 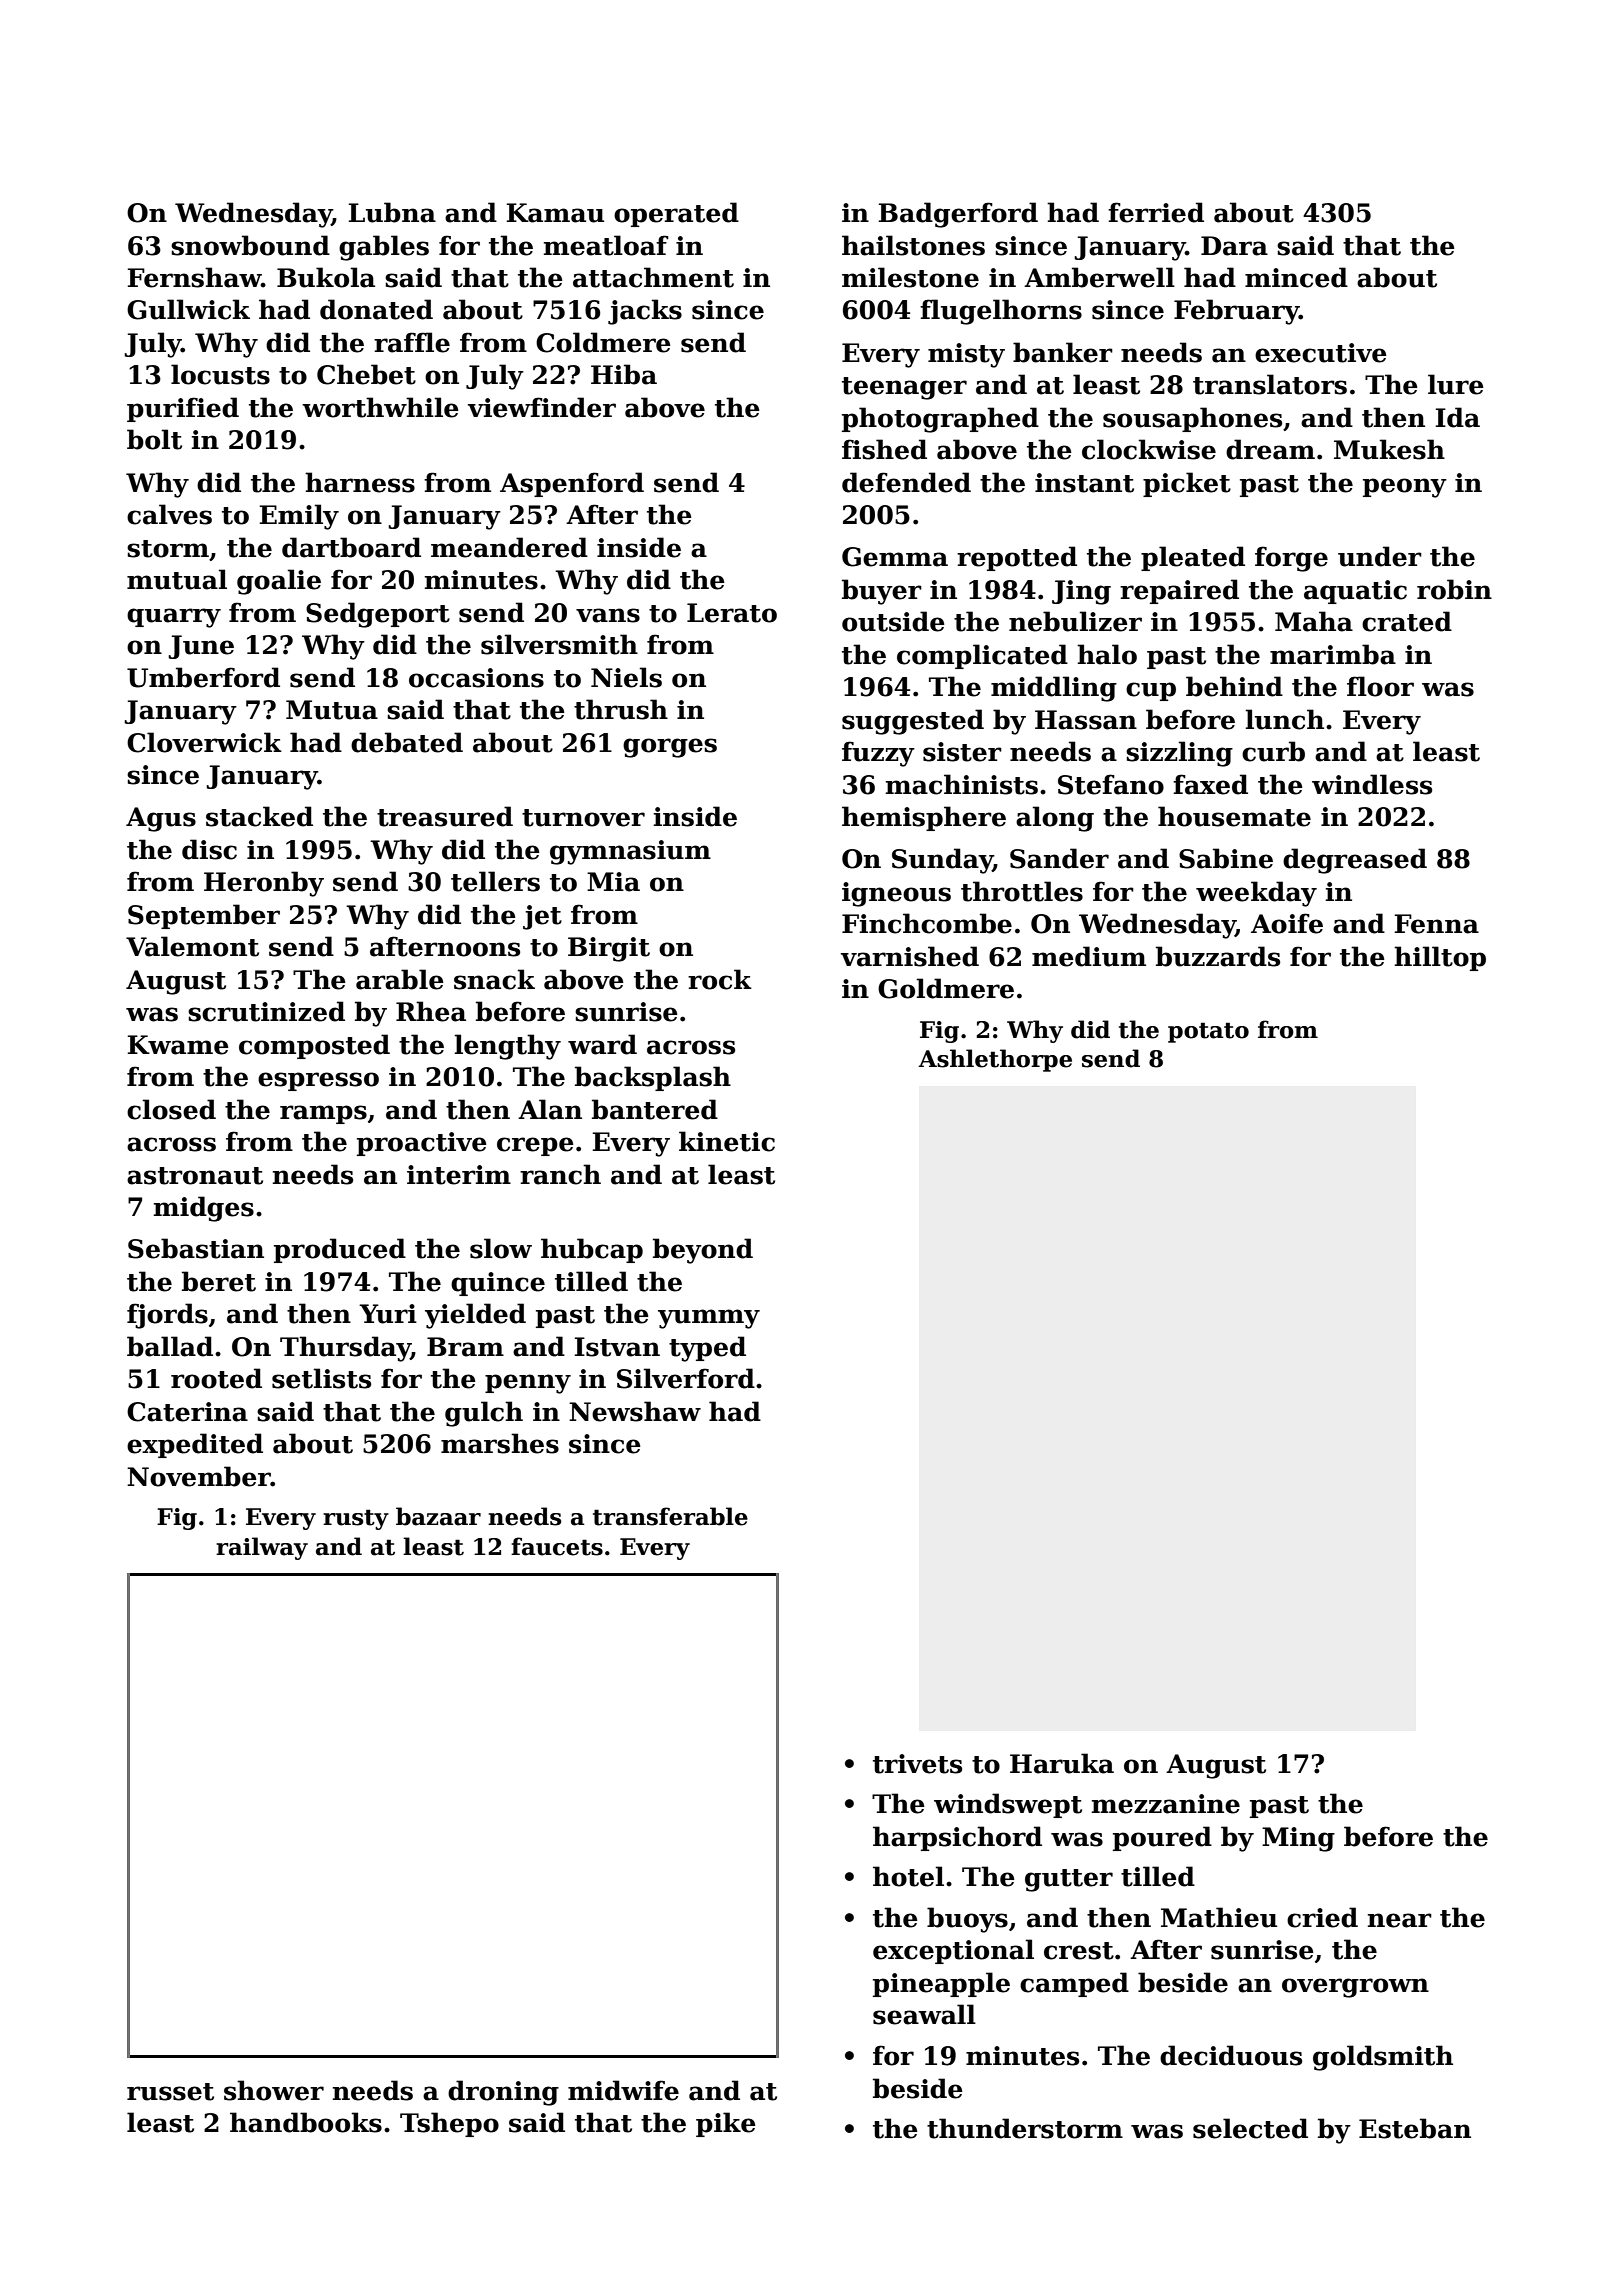 I want to click on Sedgeport, so click(x=378, y=615).
